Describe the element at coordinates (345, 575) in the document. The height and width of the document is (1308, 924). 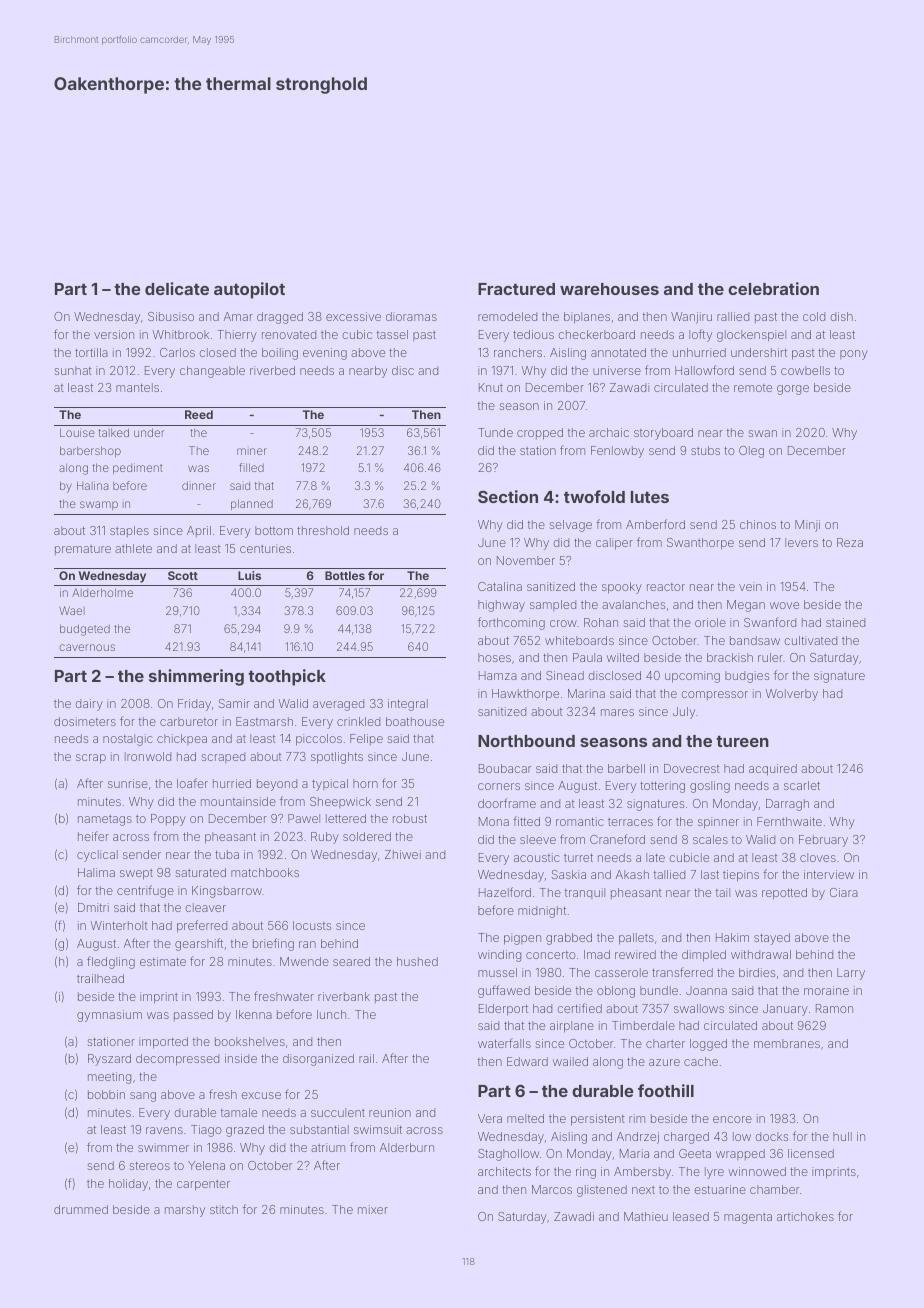
I see `Bottles` at that location.
